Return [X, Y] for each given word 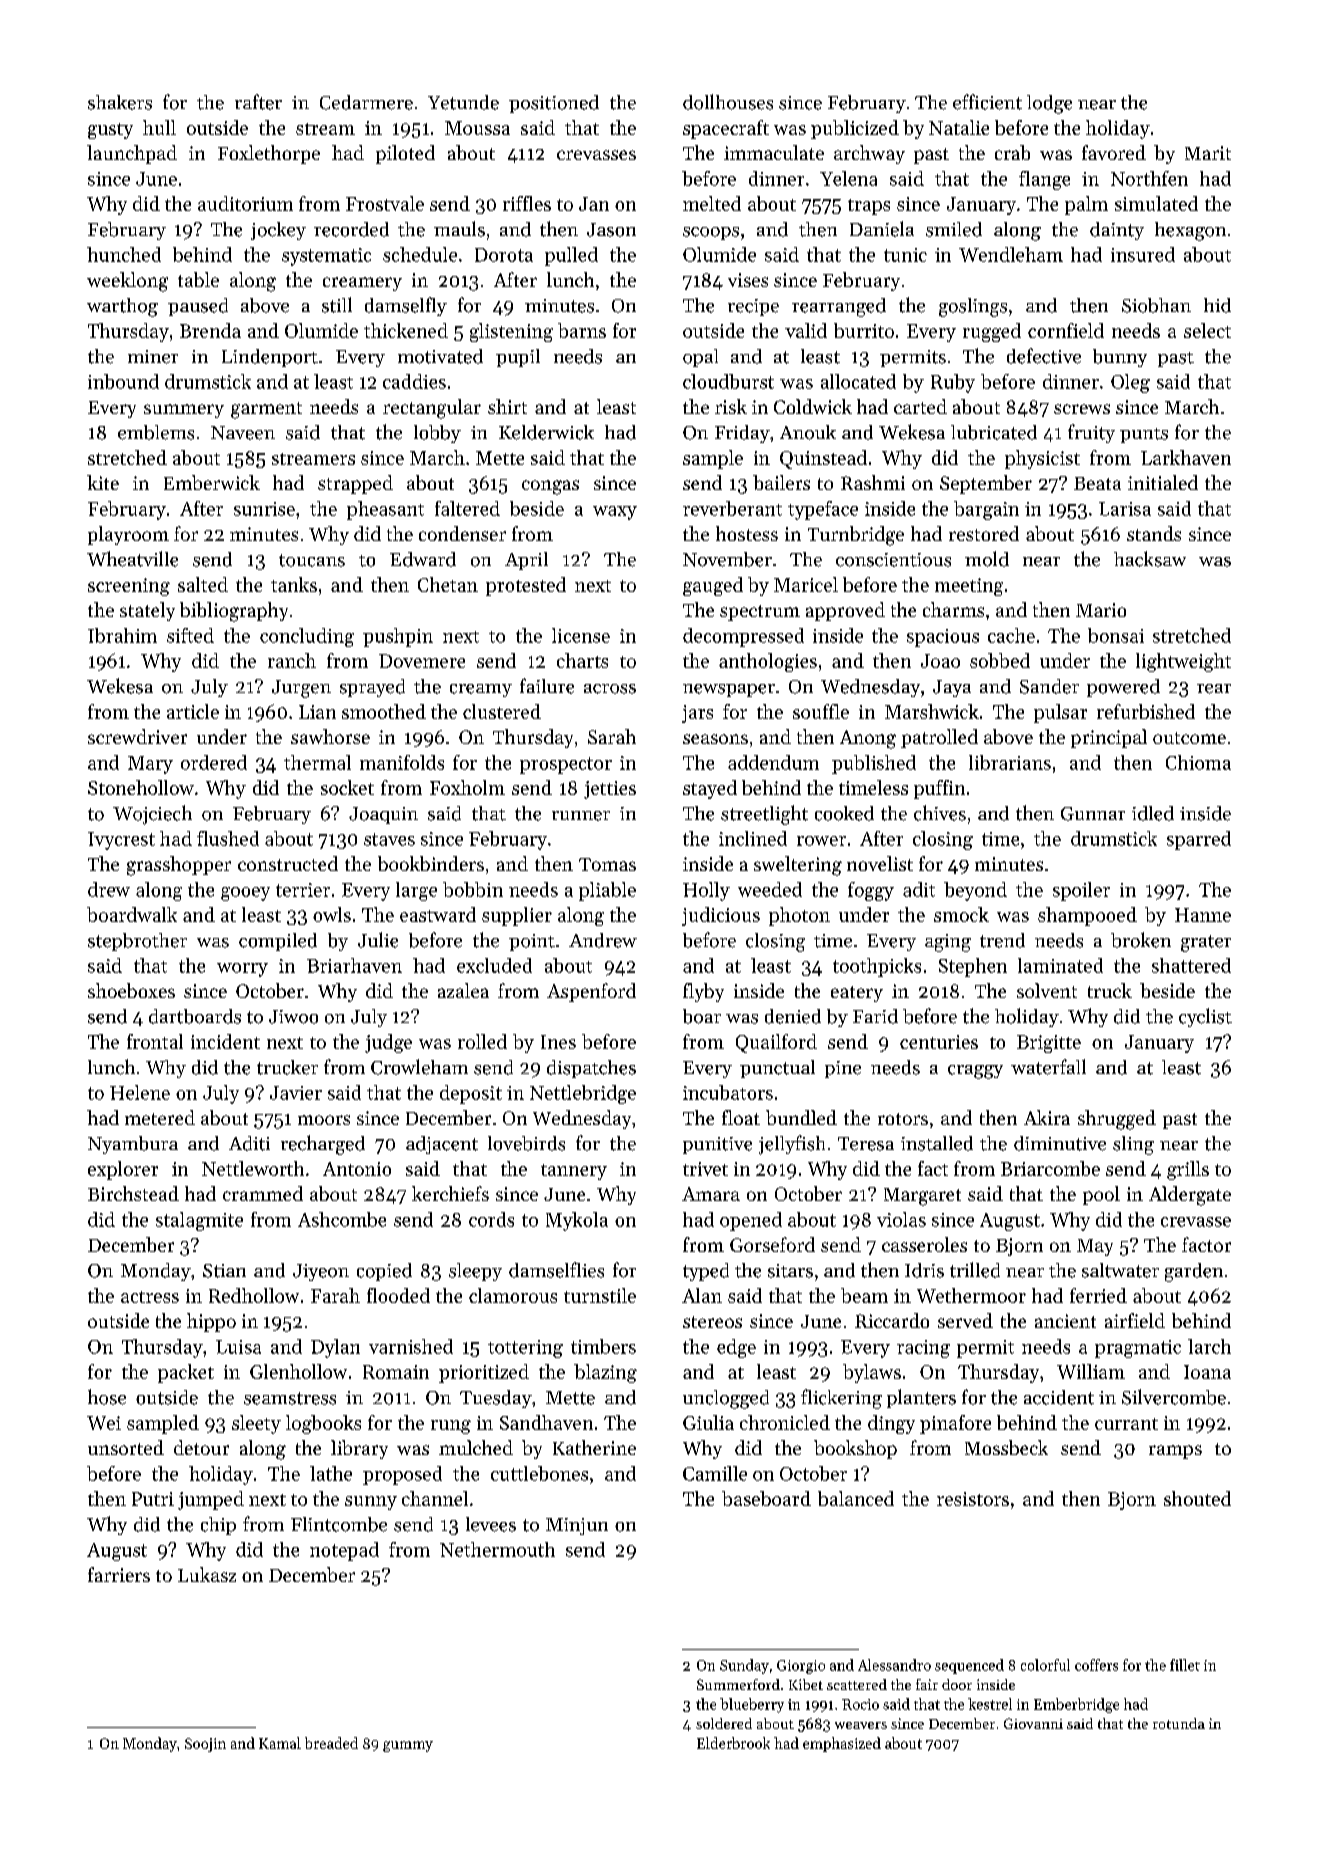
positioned [554, 104]
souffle [821, 711]
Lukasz [207, 1574]
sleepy [475, 1272]
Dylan [335, 1348]
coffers [1096, 1665]
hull [159, 127]
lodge [1049, 104]
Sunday [744, 1666]
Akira [1047, 1117]
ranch [292, 660]
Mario [1101, 610]
